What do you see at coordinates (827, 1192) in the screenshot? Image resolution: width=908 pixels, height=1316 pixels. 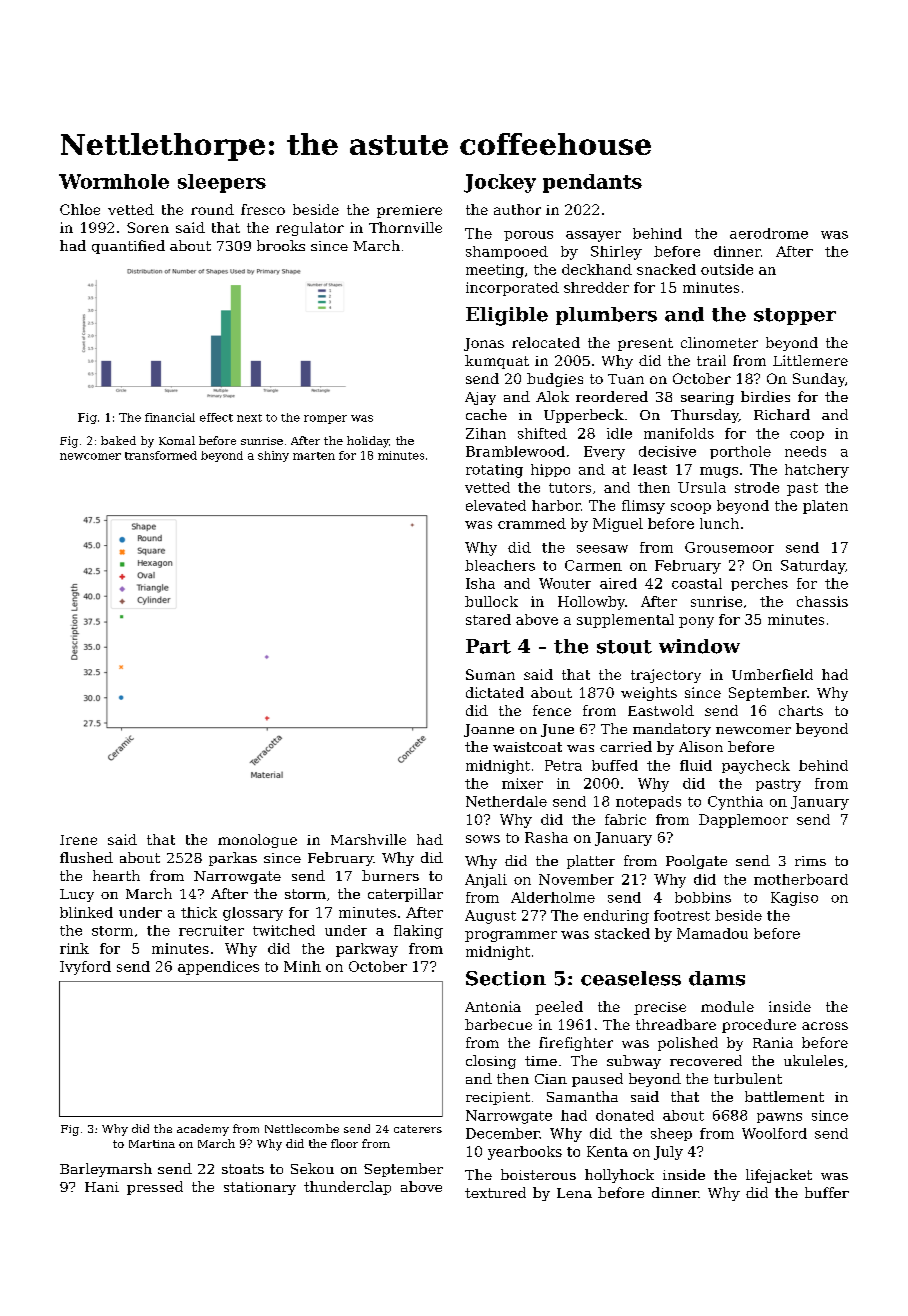 I see `buffer` at bounding box center [827, 1192].
